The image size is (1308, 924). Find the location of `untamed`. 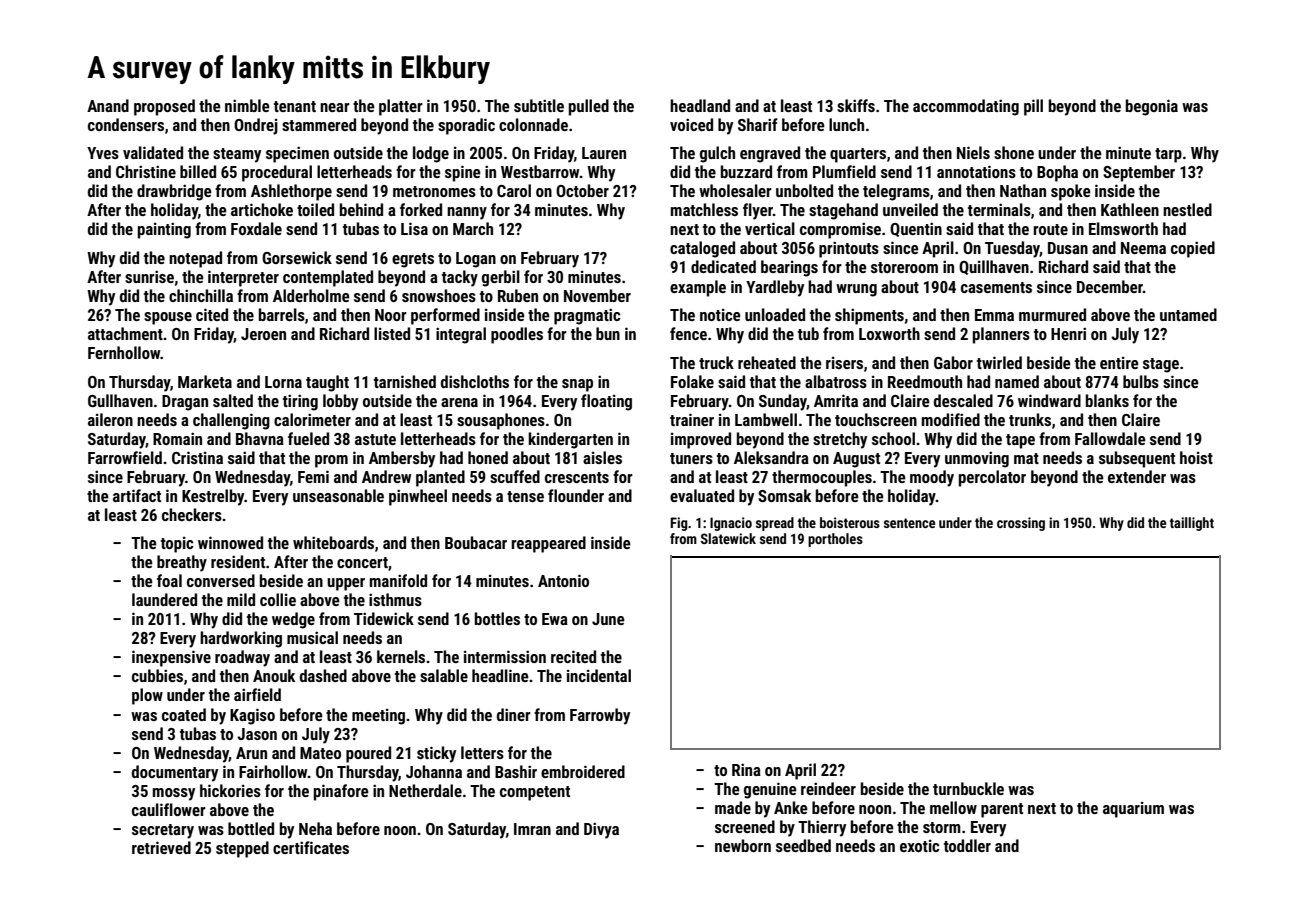

untamed is located at coordinates (1188, 314).
